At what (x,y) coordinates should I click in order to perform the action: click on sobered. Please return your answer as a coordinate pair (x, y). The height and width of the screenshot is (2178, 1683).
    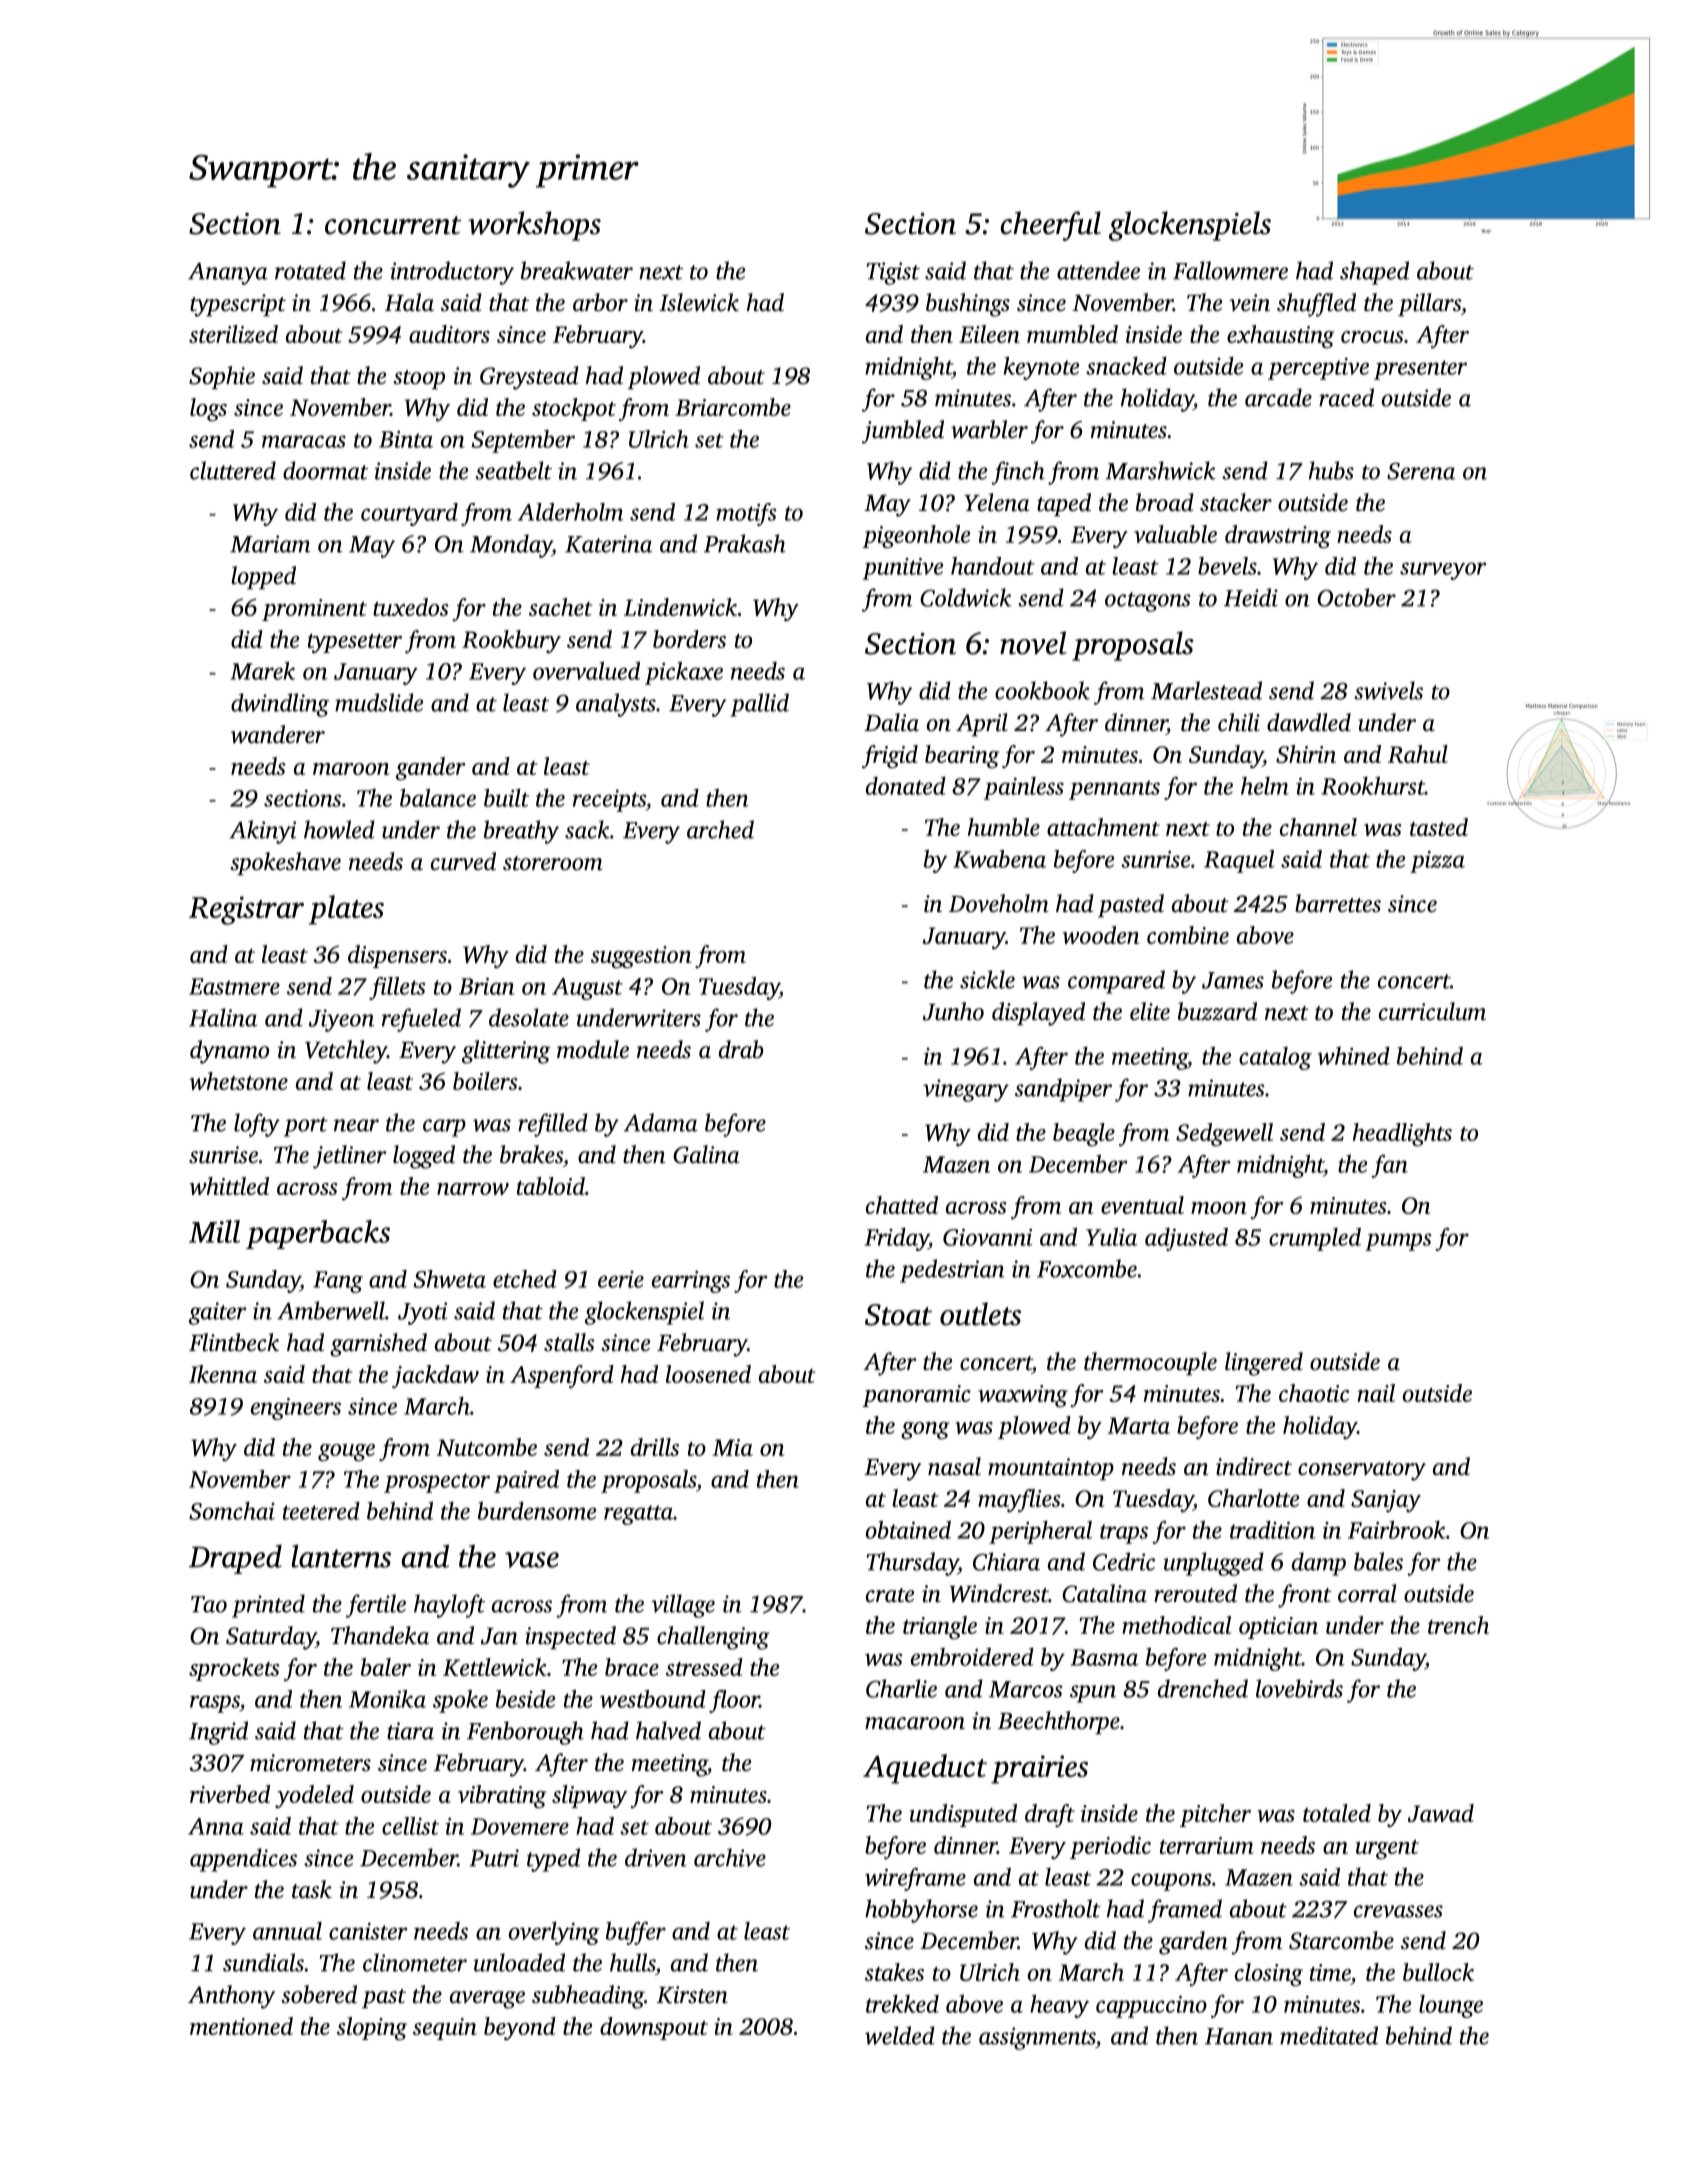
    Looking at the image, I should click on (319, 1994).
